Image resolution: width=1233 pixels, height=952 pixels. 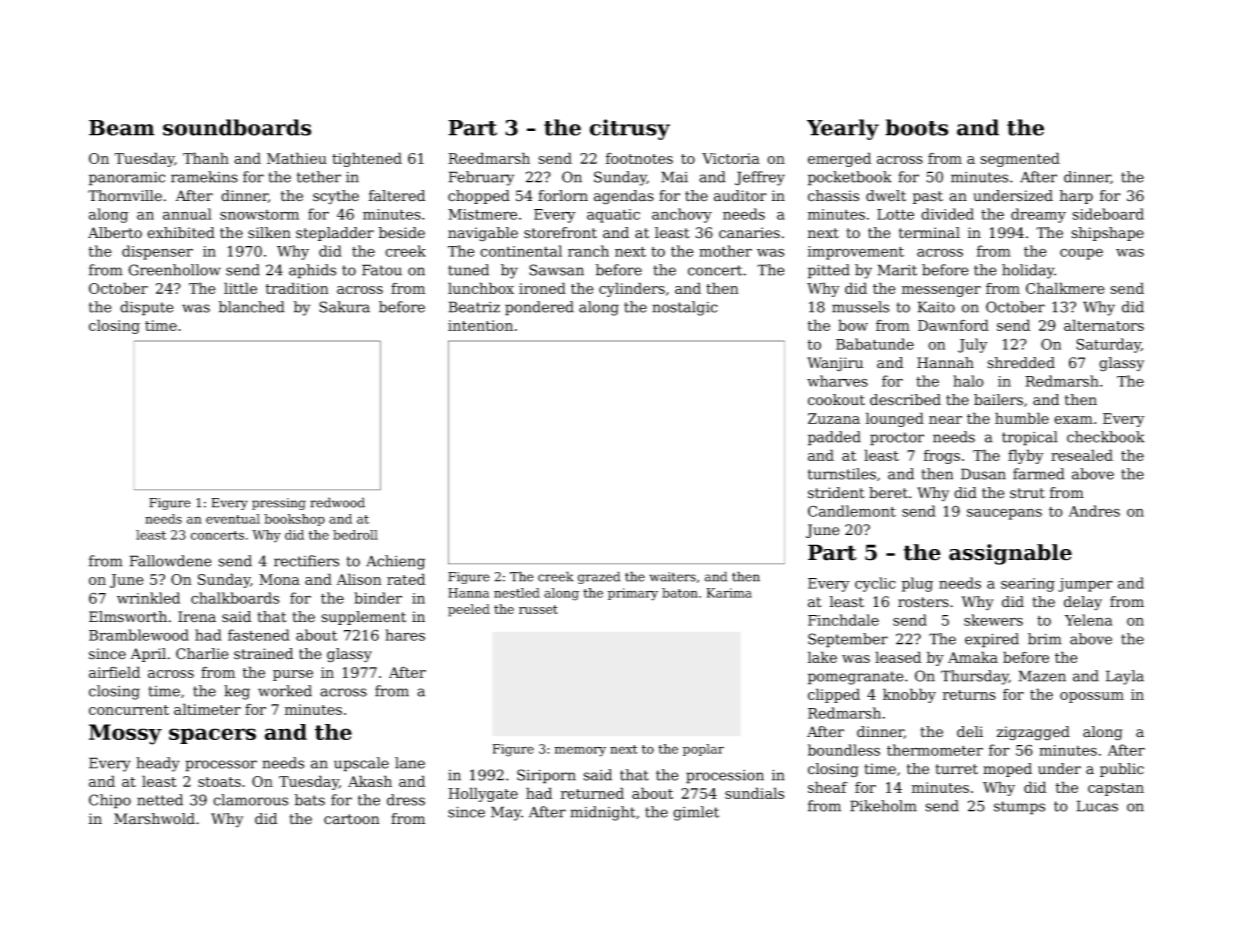 I want to click on Siriporn, so click(x=546, y=776).
